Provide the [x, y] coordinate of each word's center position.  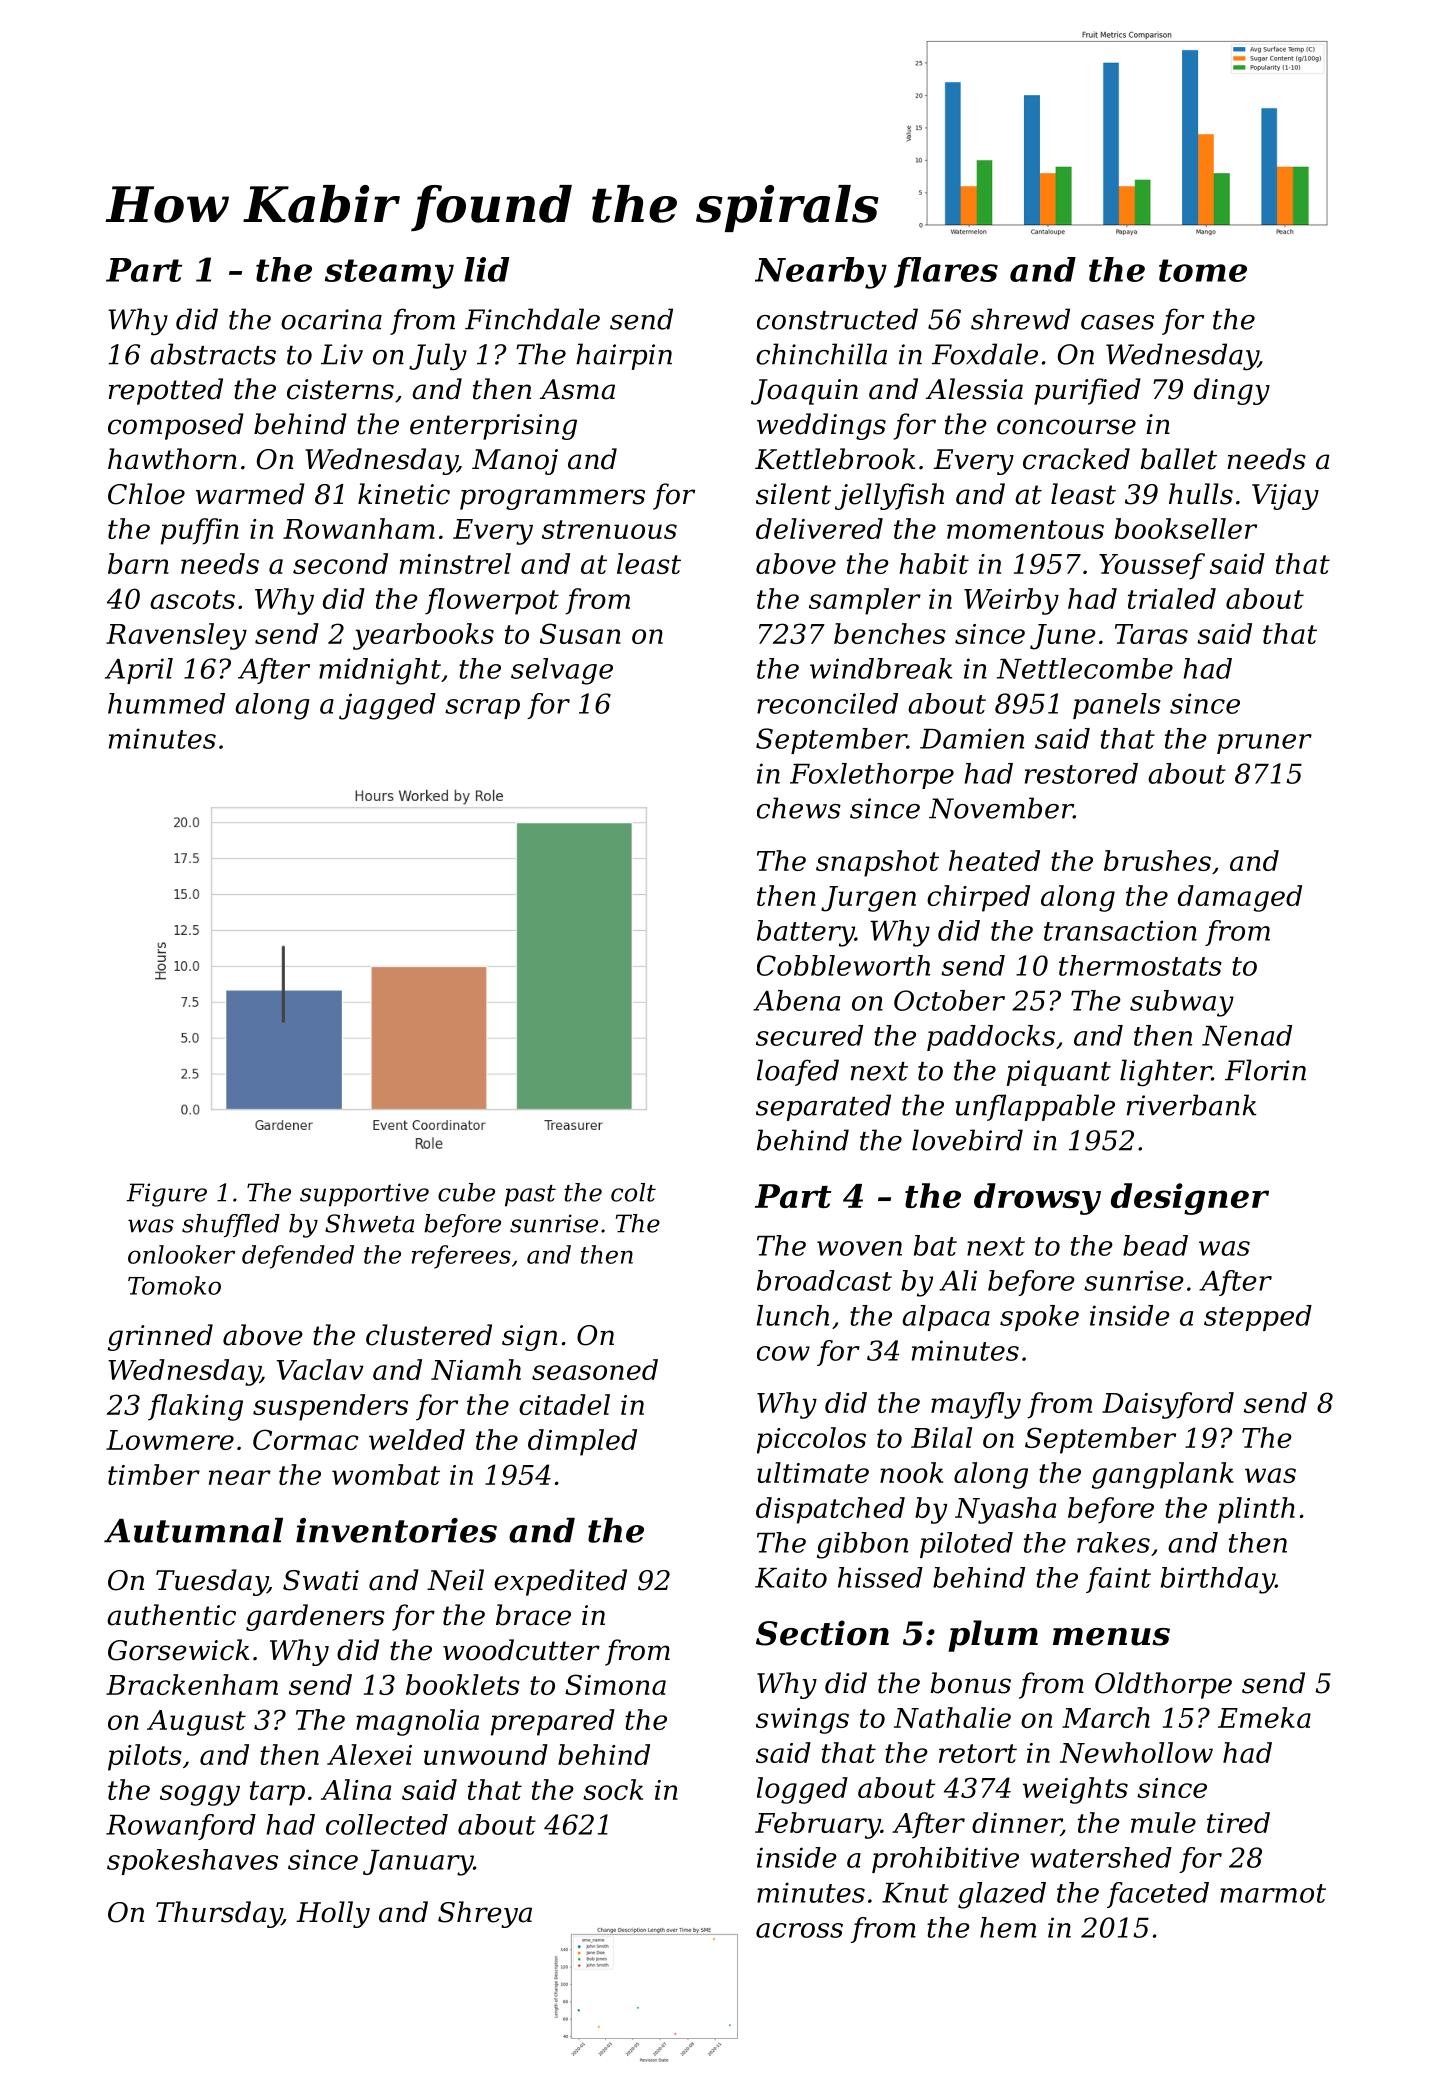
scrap [482, 709]
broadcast [824, 1280]
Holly [333, 1914]
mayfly [976, 1405]
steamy [389, 274]
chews [799, 808]
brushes [1157, 860]
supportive [364, 1195]
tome [1203, 270]
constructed [837, 319]
